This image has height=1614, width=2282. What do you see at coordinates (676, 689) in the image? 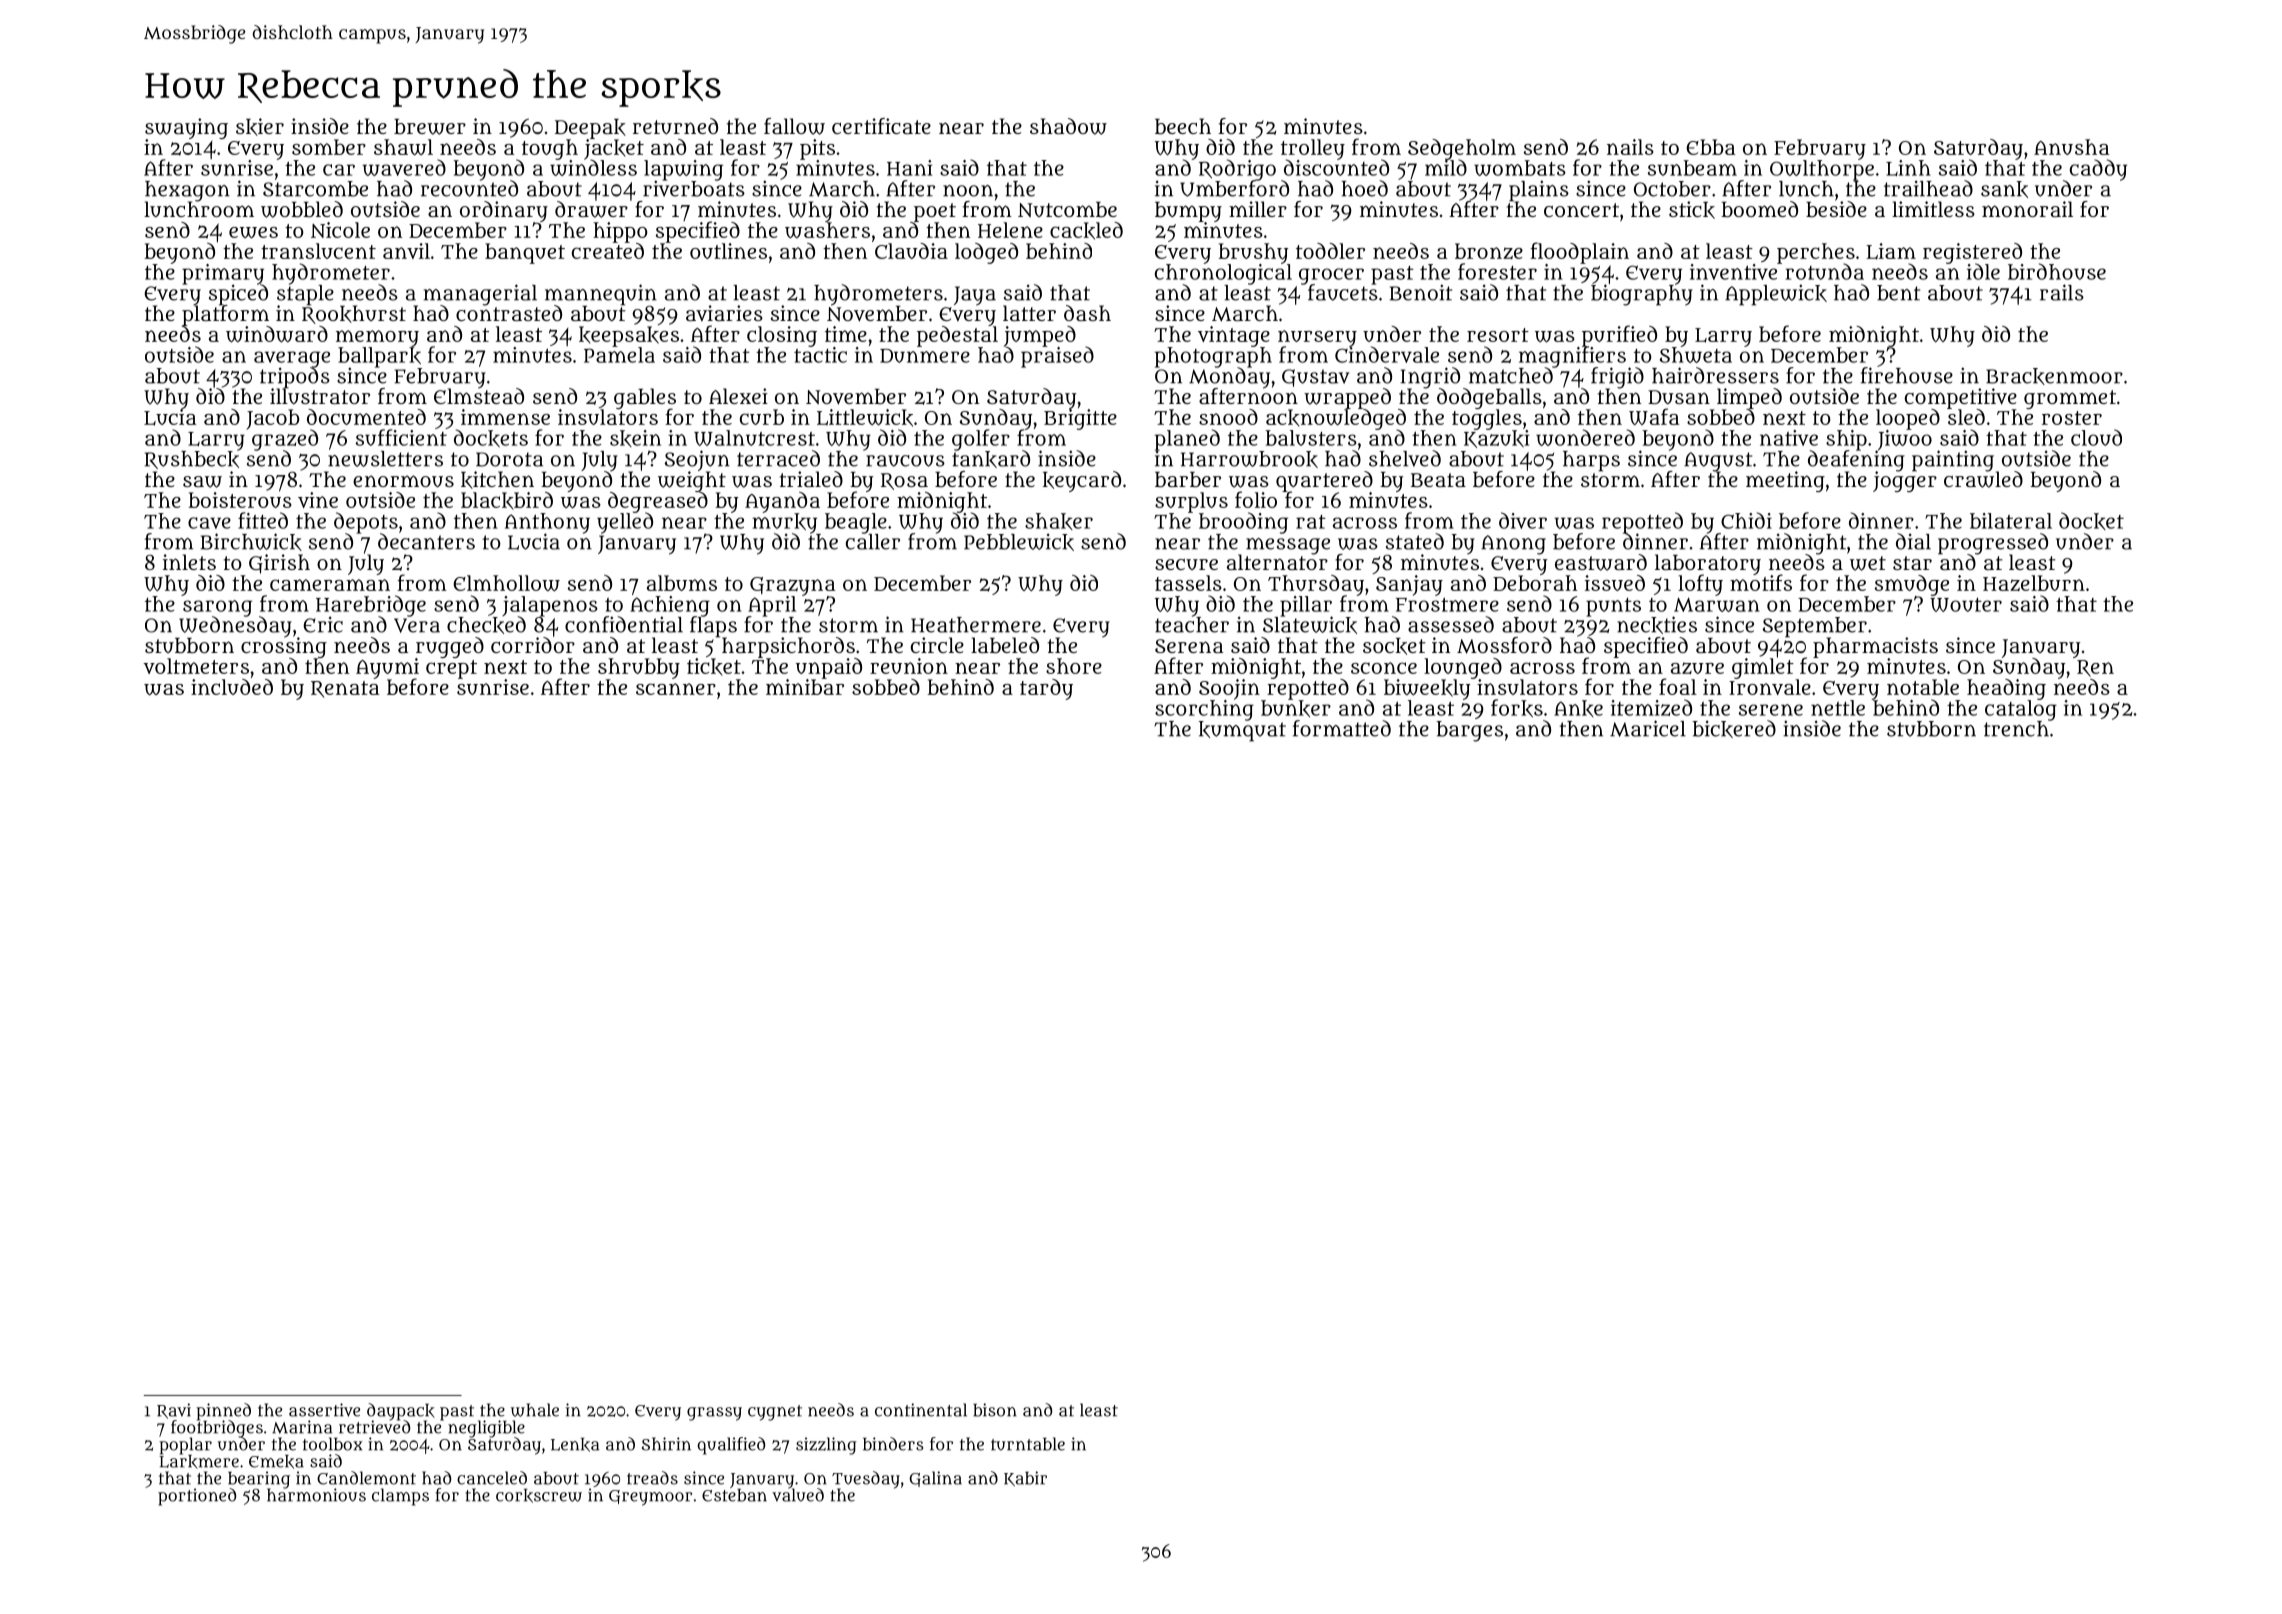
I see `scanner` at bounding box center [676, 689].
